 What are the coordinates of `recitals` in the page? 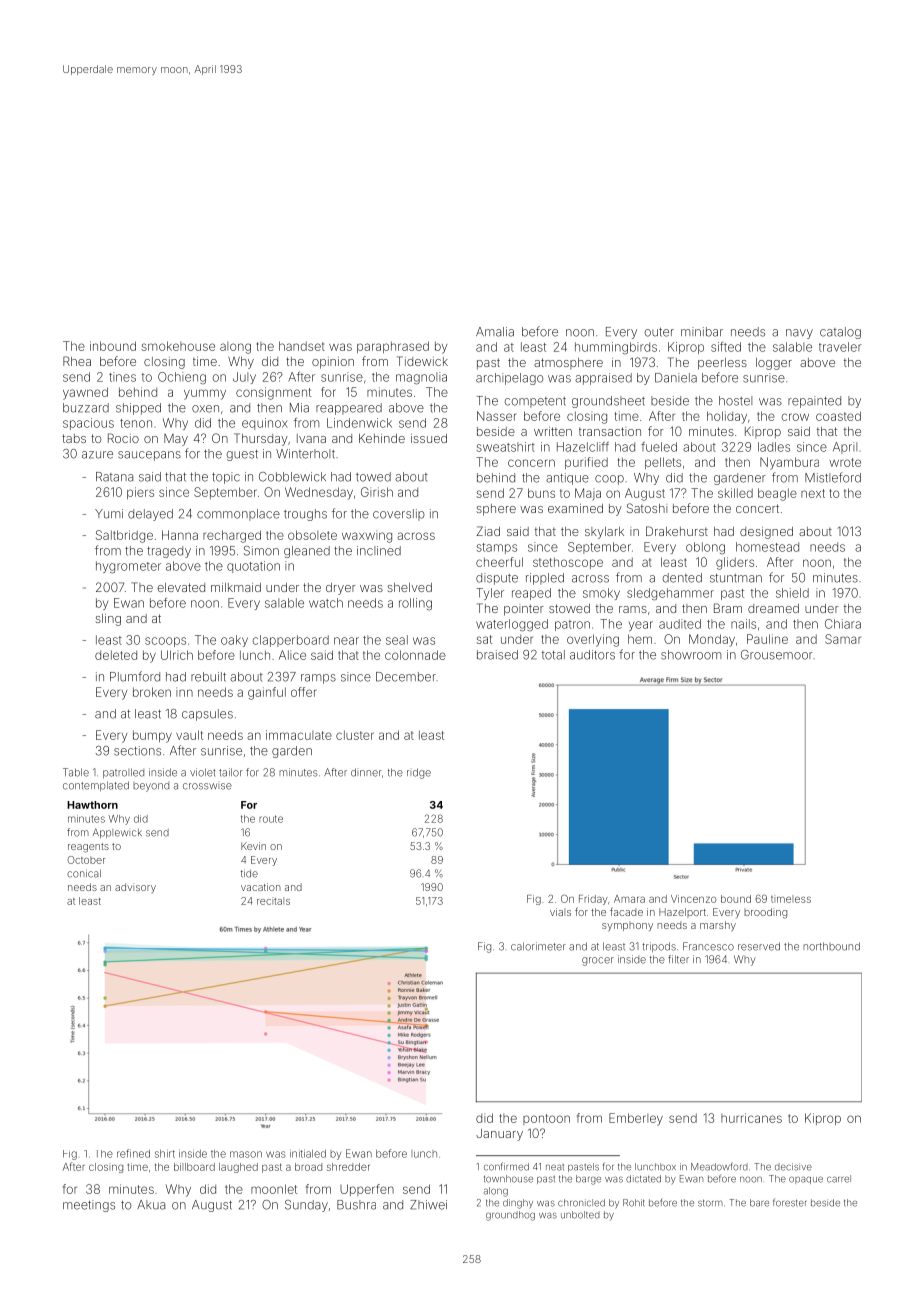 It's located at (273, 901).
